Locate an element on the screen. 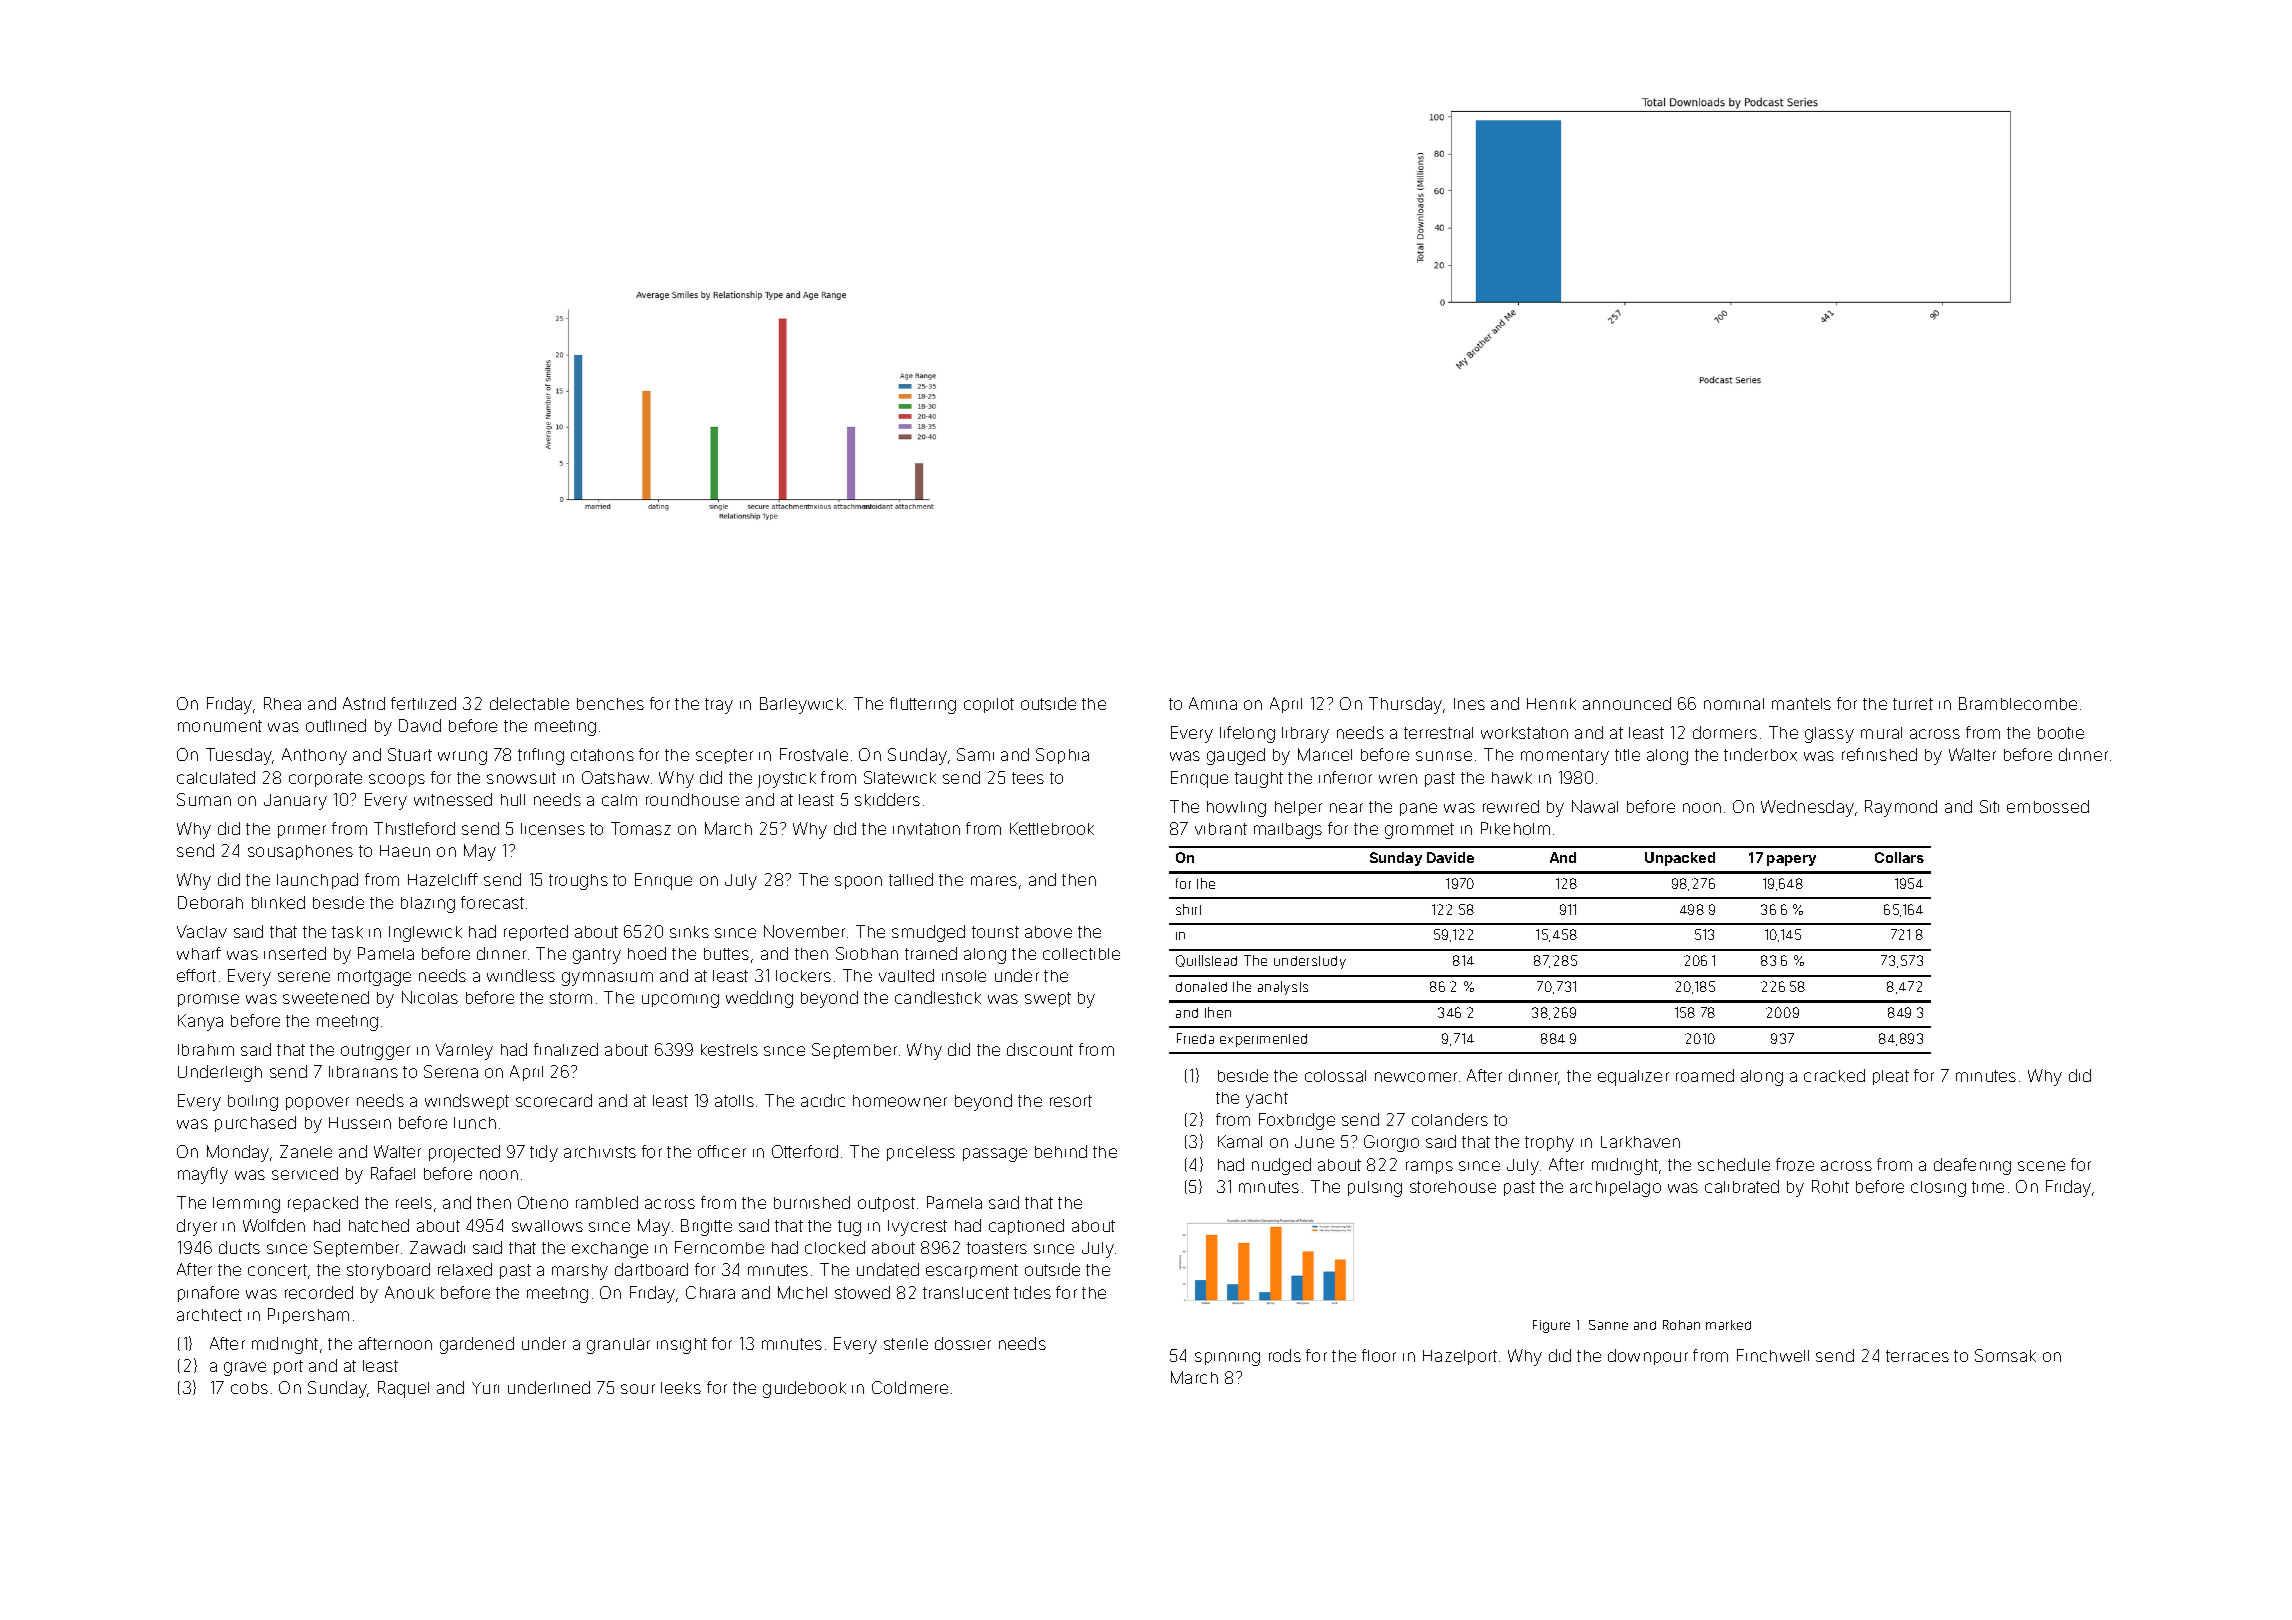 The height and width of the screenshot is (1620, 2292). Amina is located at coordinates (1213, 703).
